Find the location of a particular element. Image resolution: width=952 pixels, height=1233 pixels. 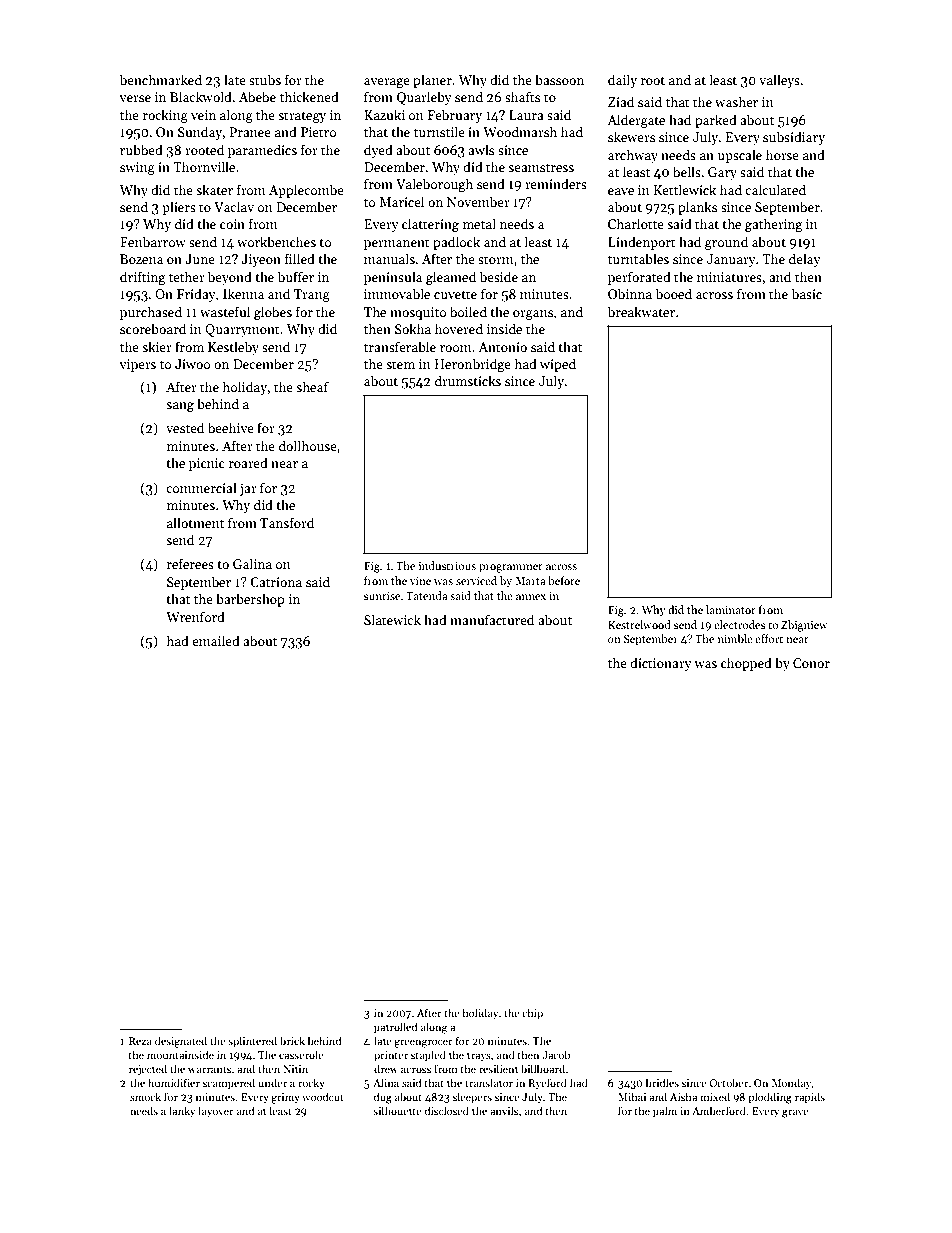

valleys is located at coordinates (779, 81).
